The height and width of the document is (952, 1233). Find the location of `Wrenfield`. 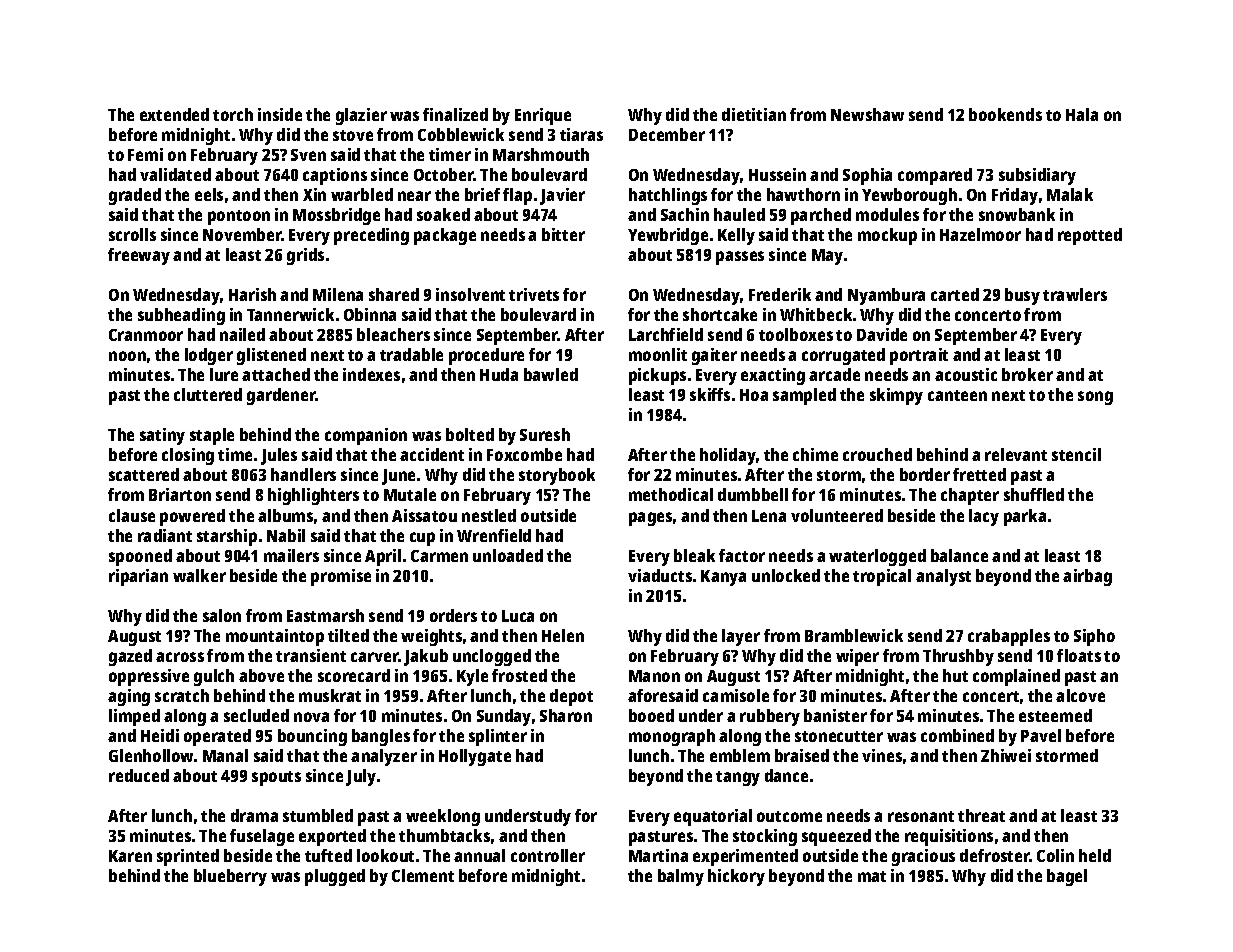

Wrenfield is located at coordinates (494, 535).
